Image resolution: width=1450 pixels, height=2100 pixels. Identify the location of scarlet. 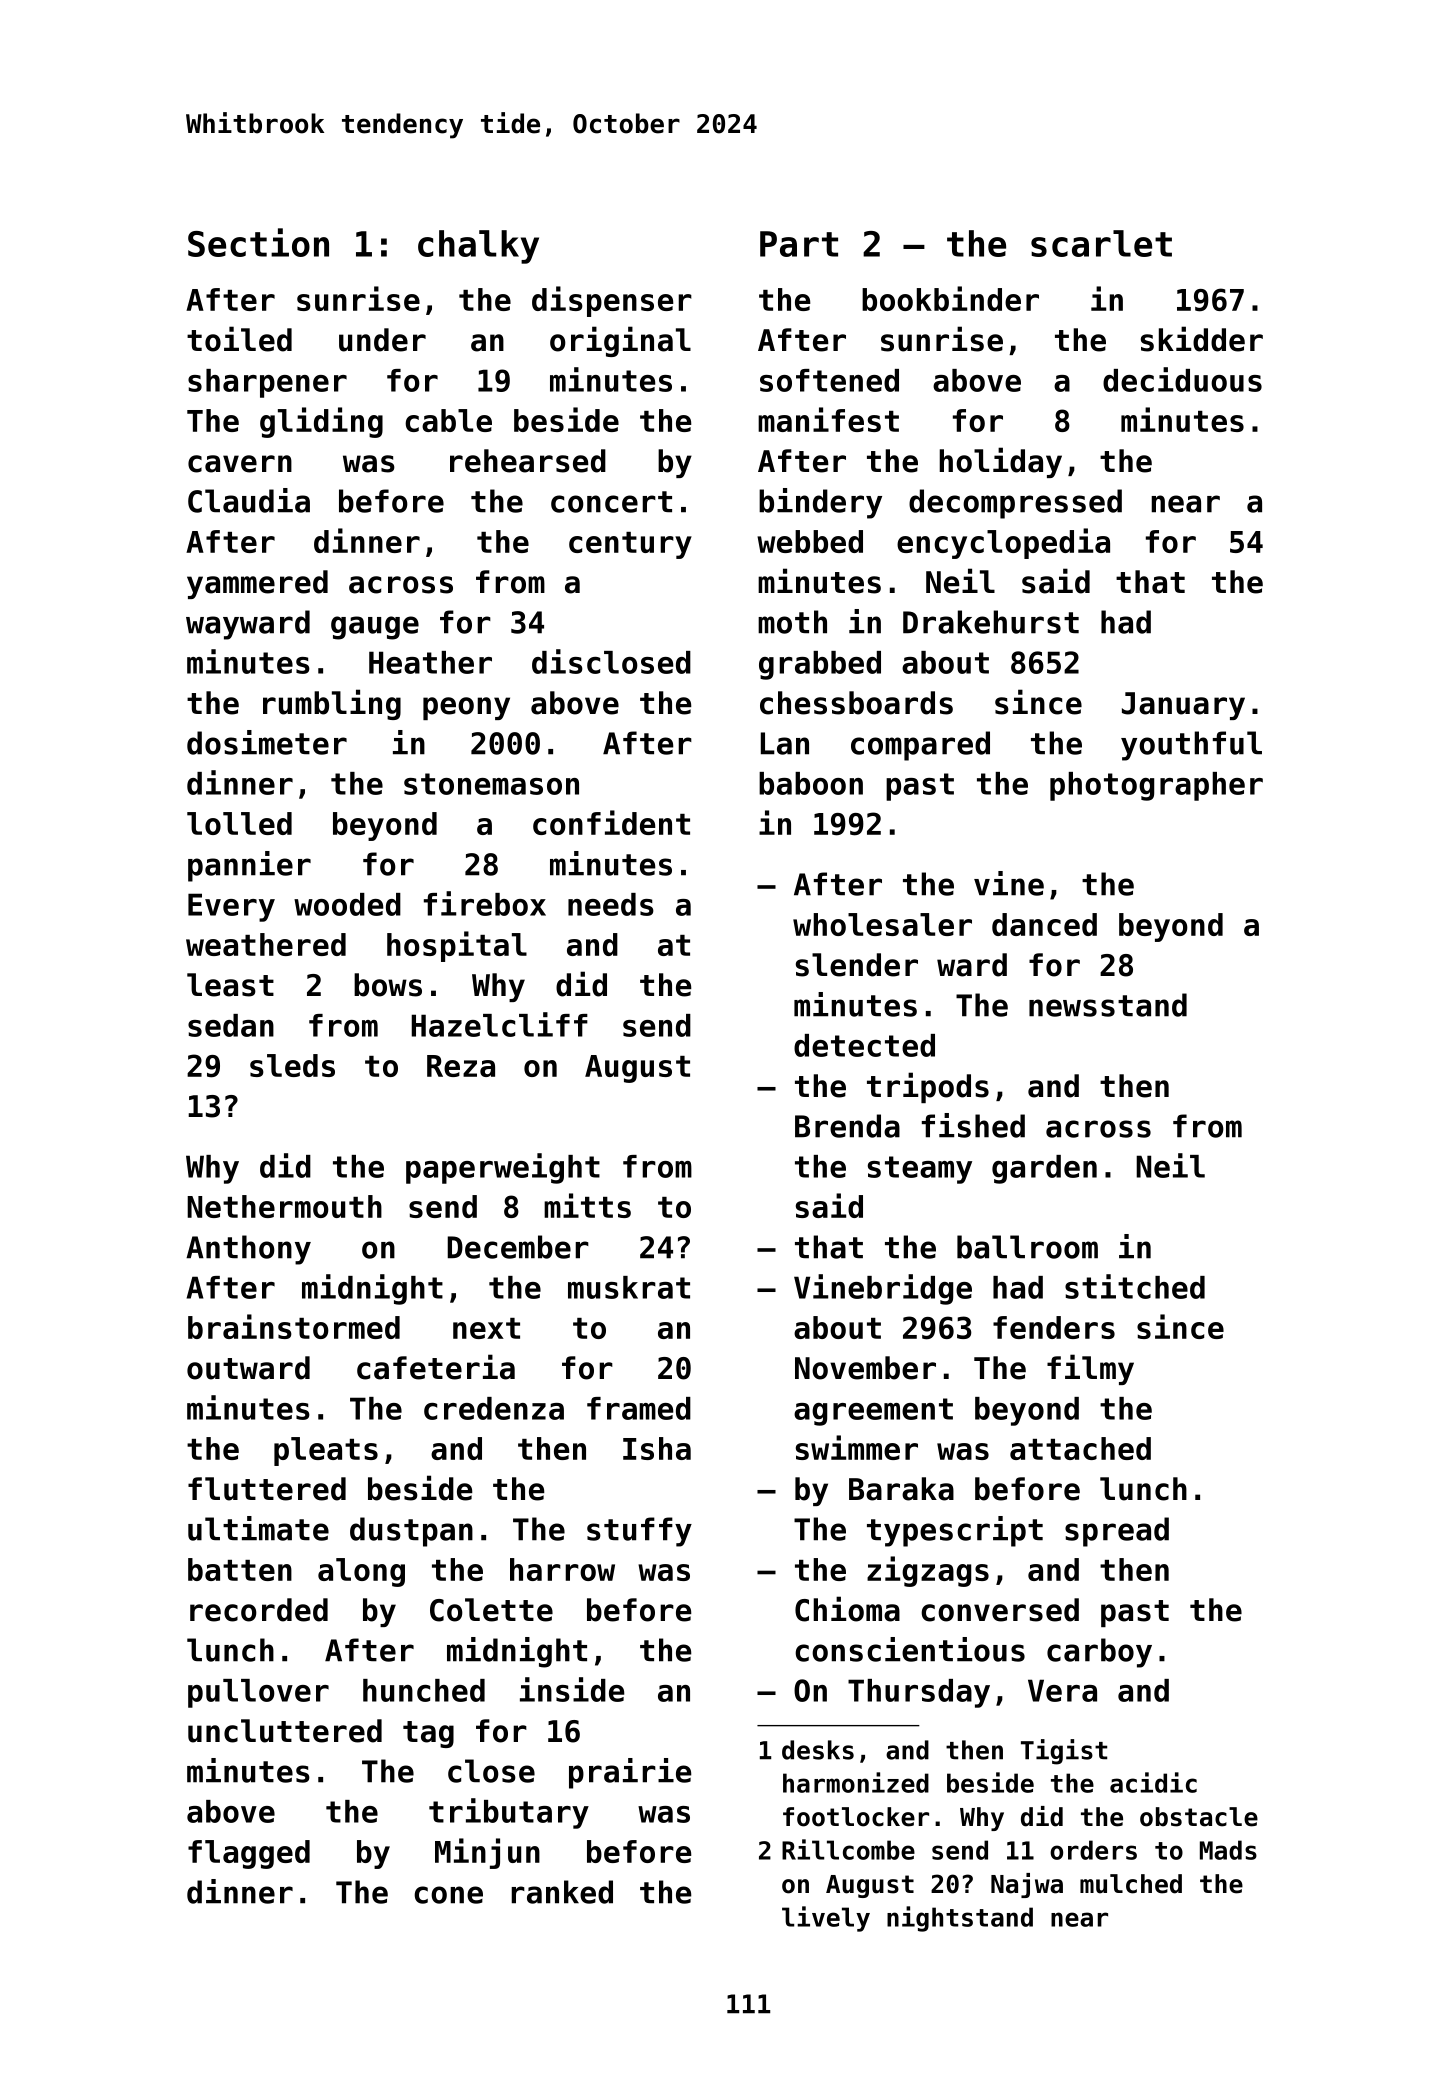
(1101, 243).
